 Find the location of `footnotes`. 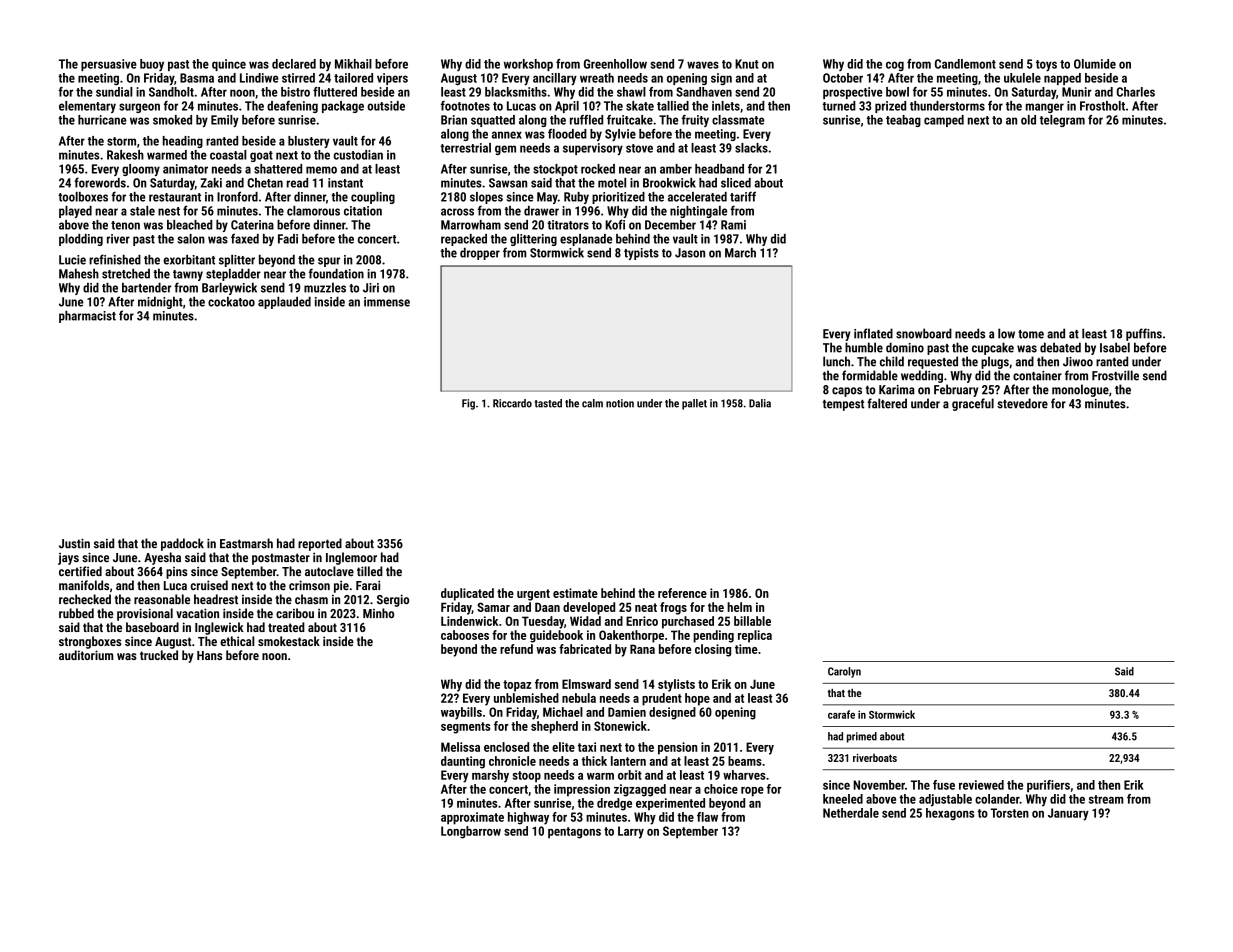

footnotes is located at coordinates (465, 106).
